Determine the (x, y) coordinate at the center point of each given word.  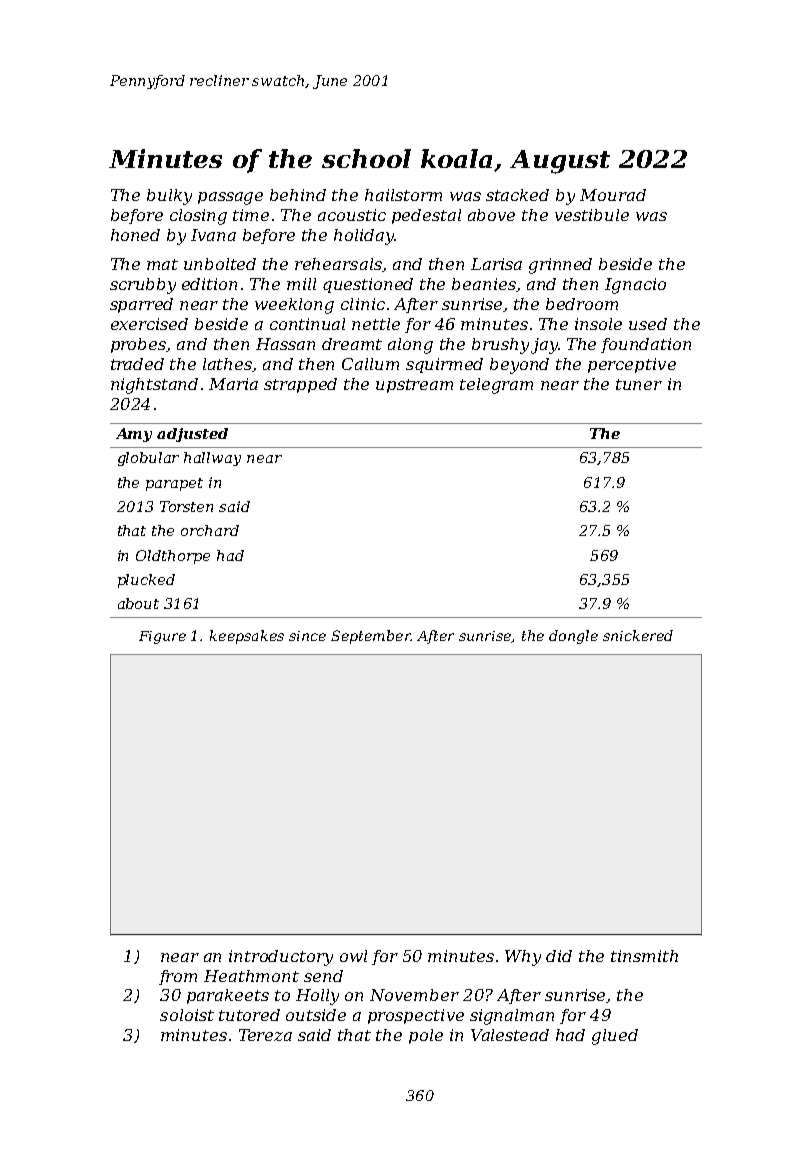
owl (353, 956)
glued (615, 1037)
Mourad (613, 195)
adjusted (192, 435)
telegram (496, 386)
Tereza (265, 1035)
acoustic (352, 215)
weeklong (294, 306)
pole (426, 1036)
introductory (281, 958)
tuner (639, 384)
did (559, 956)
